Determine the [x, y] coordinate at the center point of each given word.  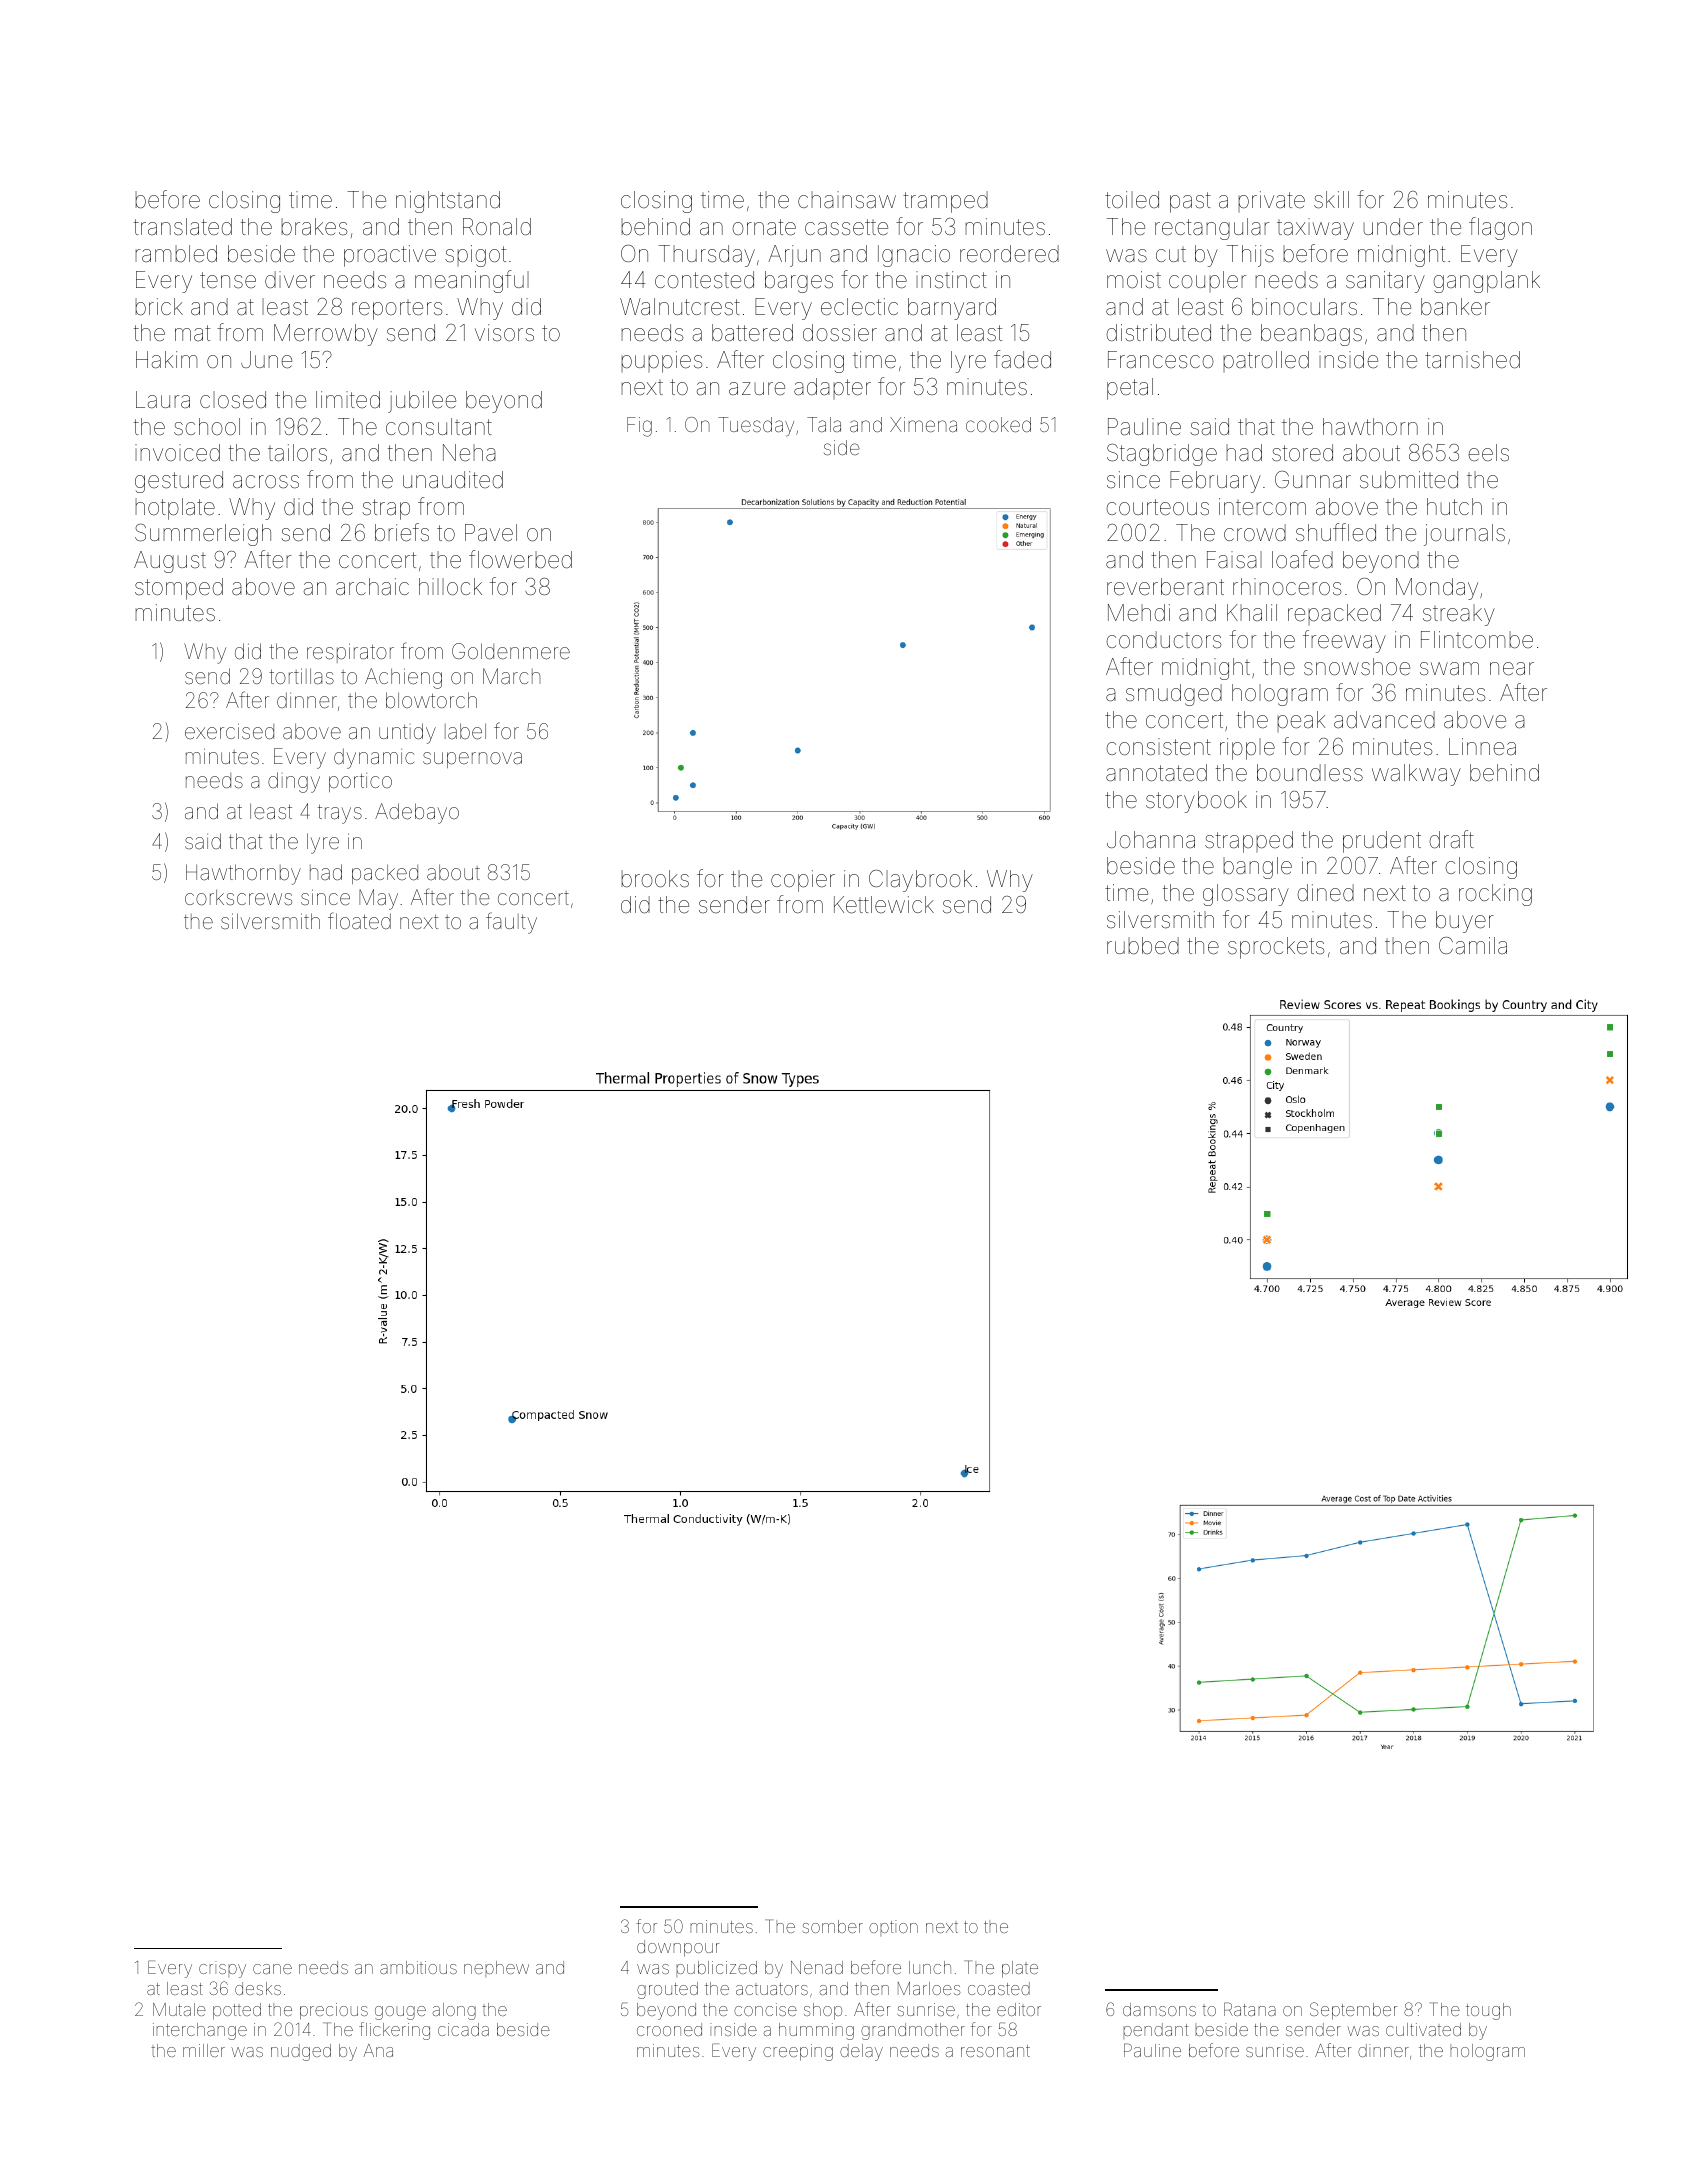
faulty [511, 923]
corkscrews [238, 897]
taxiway [1315, 229]
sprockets [1276, 948]
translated [183, 227]
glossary [1246, 895]
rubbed [1143, 946]
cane [272, 1969]
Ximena [923, 424]
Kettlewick [884, 905]
